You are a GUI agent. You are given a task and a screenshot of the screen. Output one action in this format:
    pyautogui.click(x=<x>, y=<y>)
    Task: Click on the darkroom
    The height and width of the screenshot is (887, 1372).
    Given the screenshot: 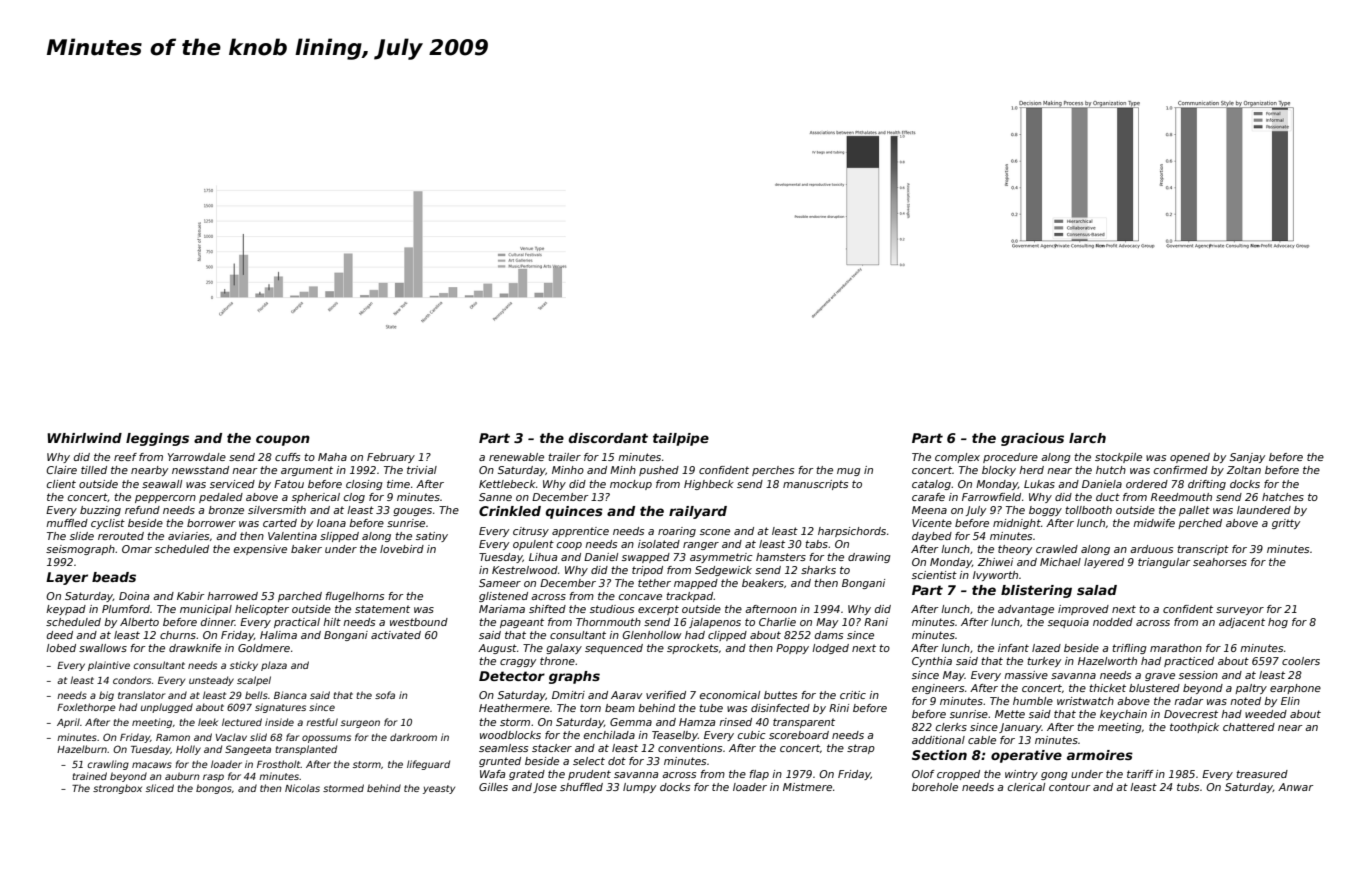 What is the action you would take?
    pyautogui.click(x=413, y=737)
